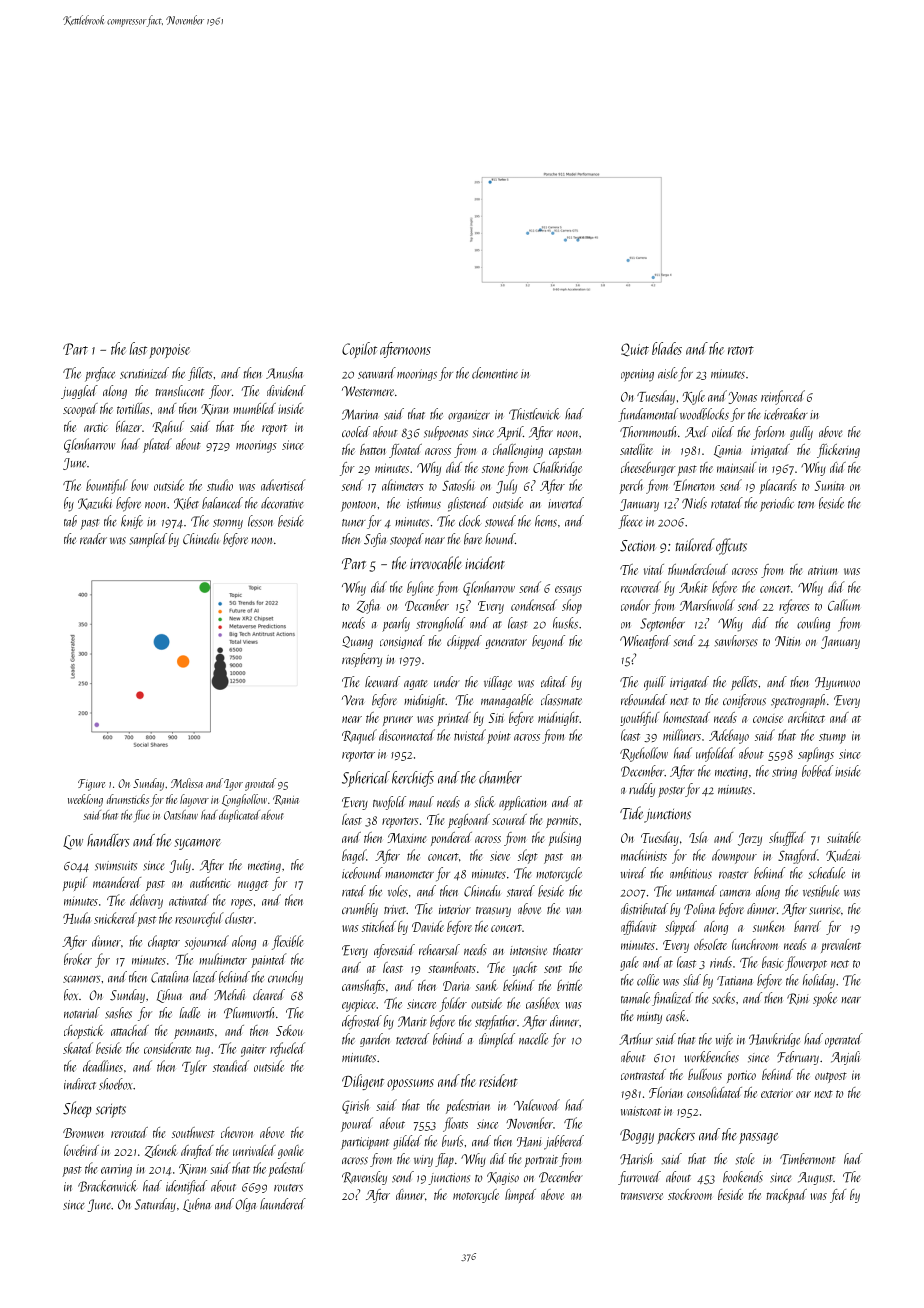 Image resolution: width=924 pixels, height=1308 pixels. I want to click on reader, so click(93, 538).
